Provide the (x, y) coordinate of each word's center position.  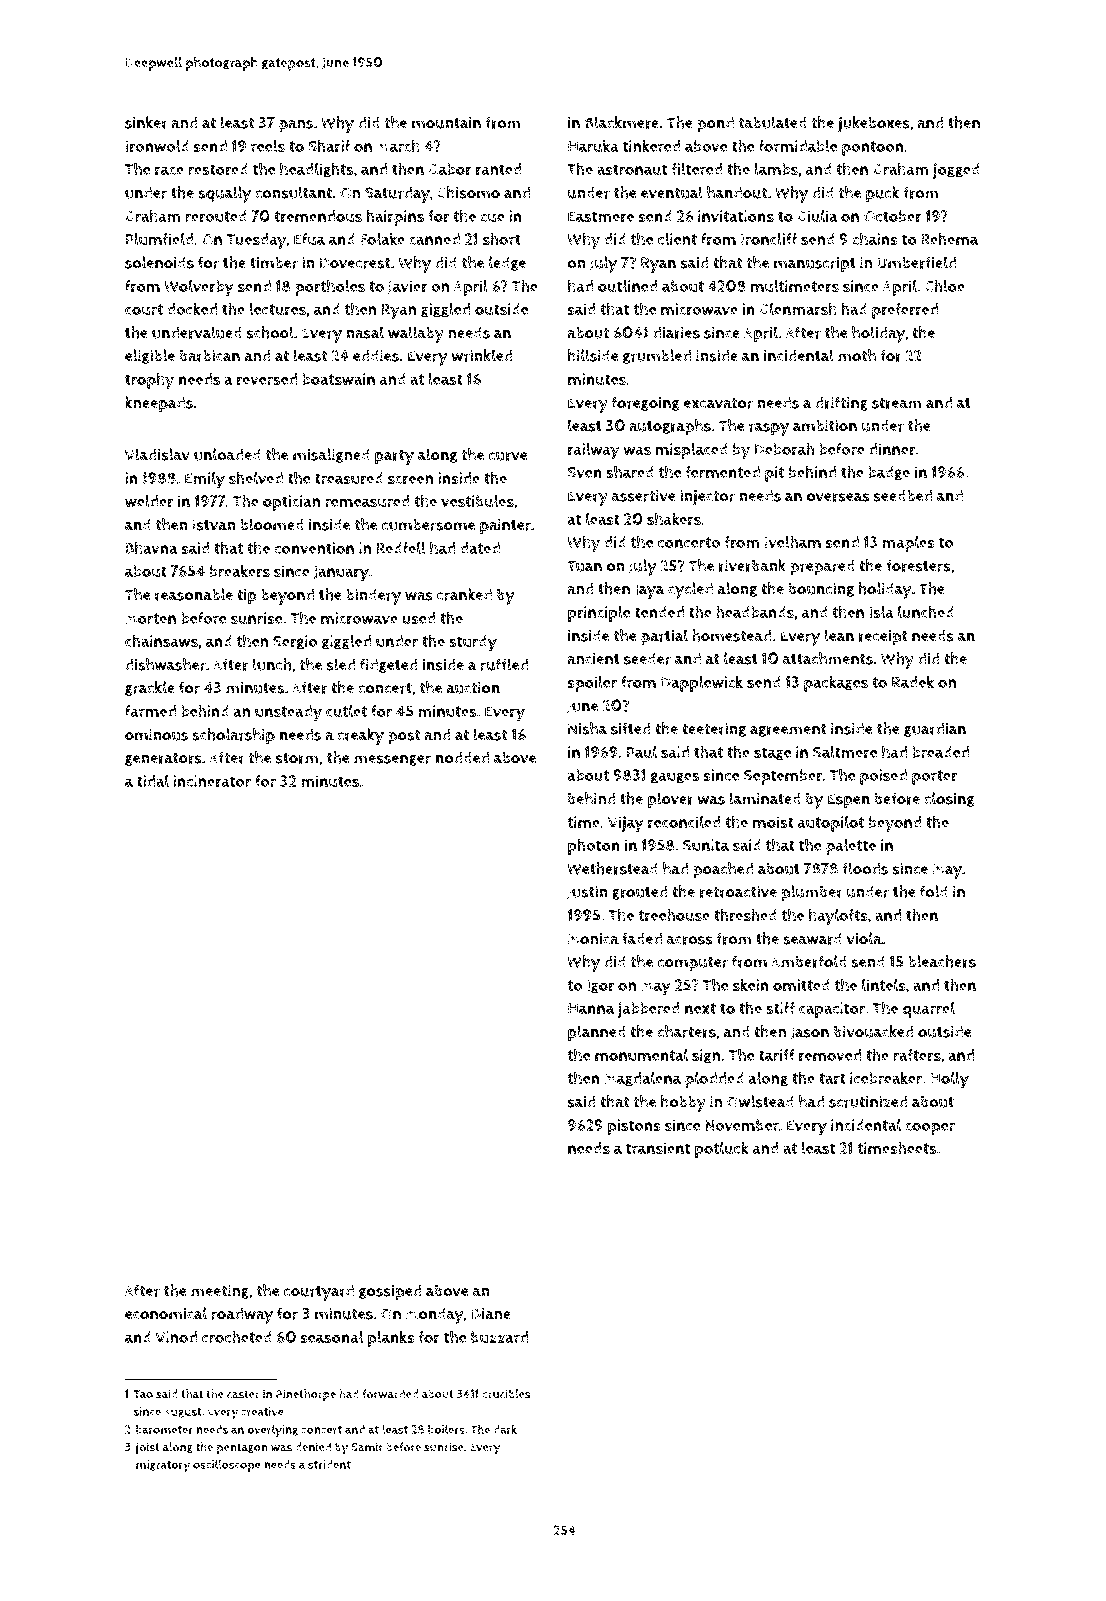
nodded (462, 757)
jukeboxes (874, 124)
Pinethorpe (306, 1395)
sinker (146, 122)
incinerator (212, 781)
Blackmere (622, 122)
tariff (777, 1055)
